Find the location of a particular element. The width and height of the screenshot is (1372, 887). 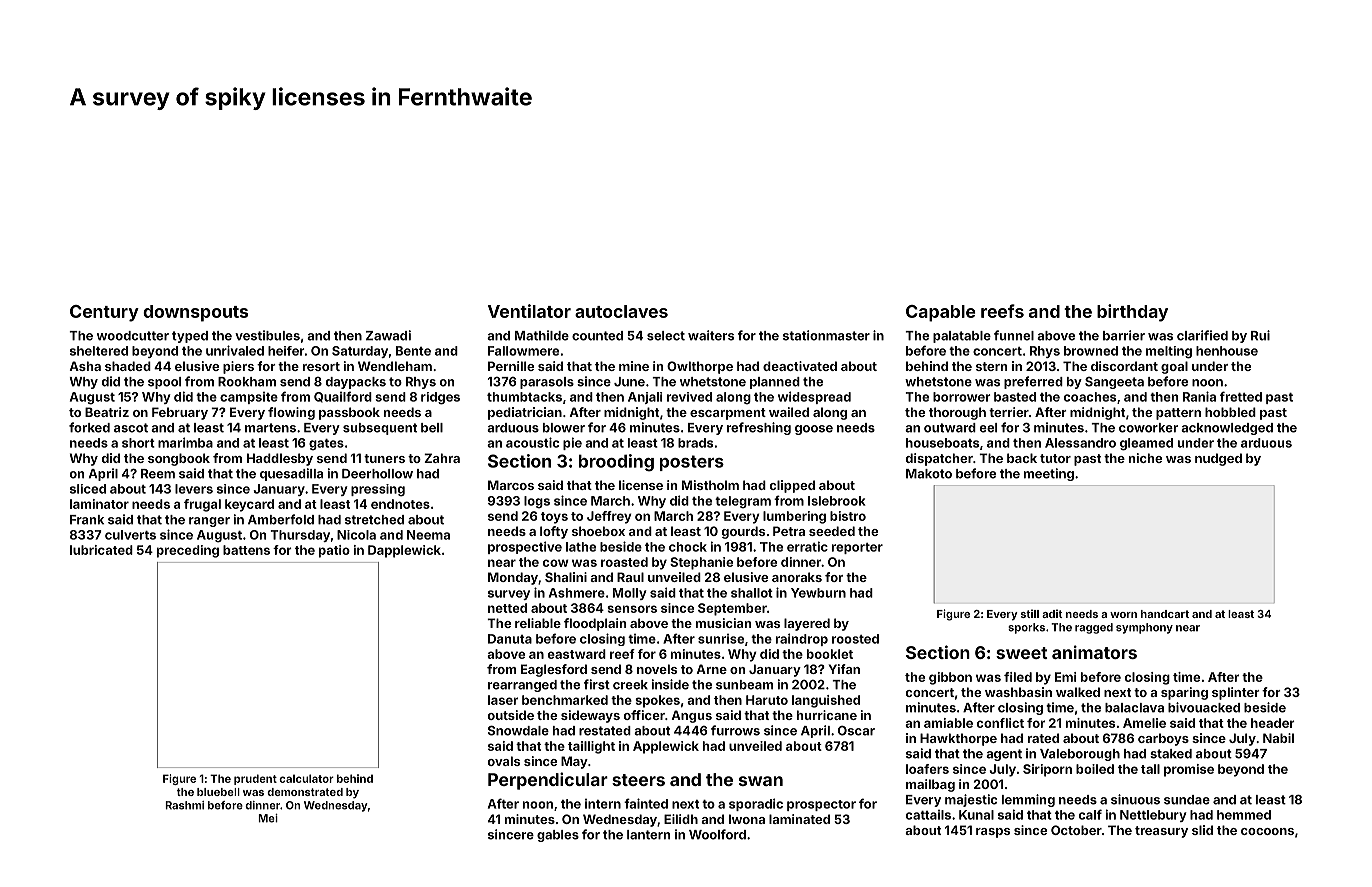

acknowledged is located at coordinates (1227, 429).
